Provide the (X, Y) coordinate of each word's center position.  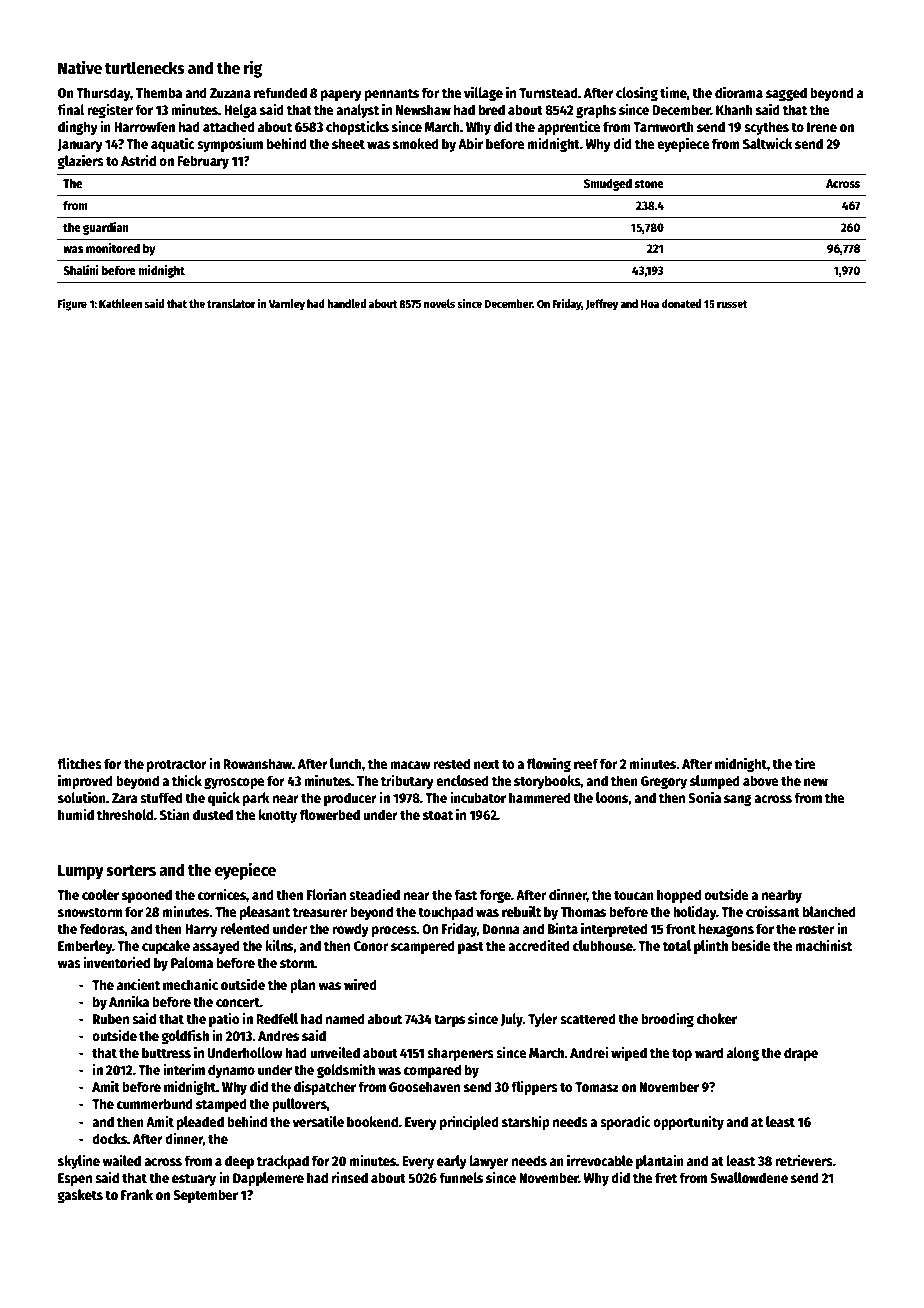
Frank (137, 1194)
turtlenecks (145, 67)
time (673, 92)
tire (805, 763)
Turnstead (548, 92)
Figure (72, 305)
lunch (346, 763)
